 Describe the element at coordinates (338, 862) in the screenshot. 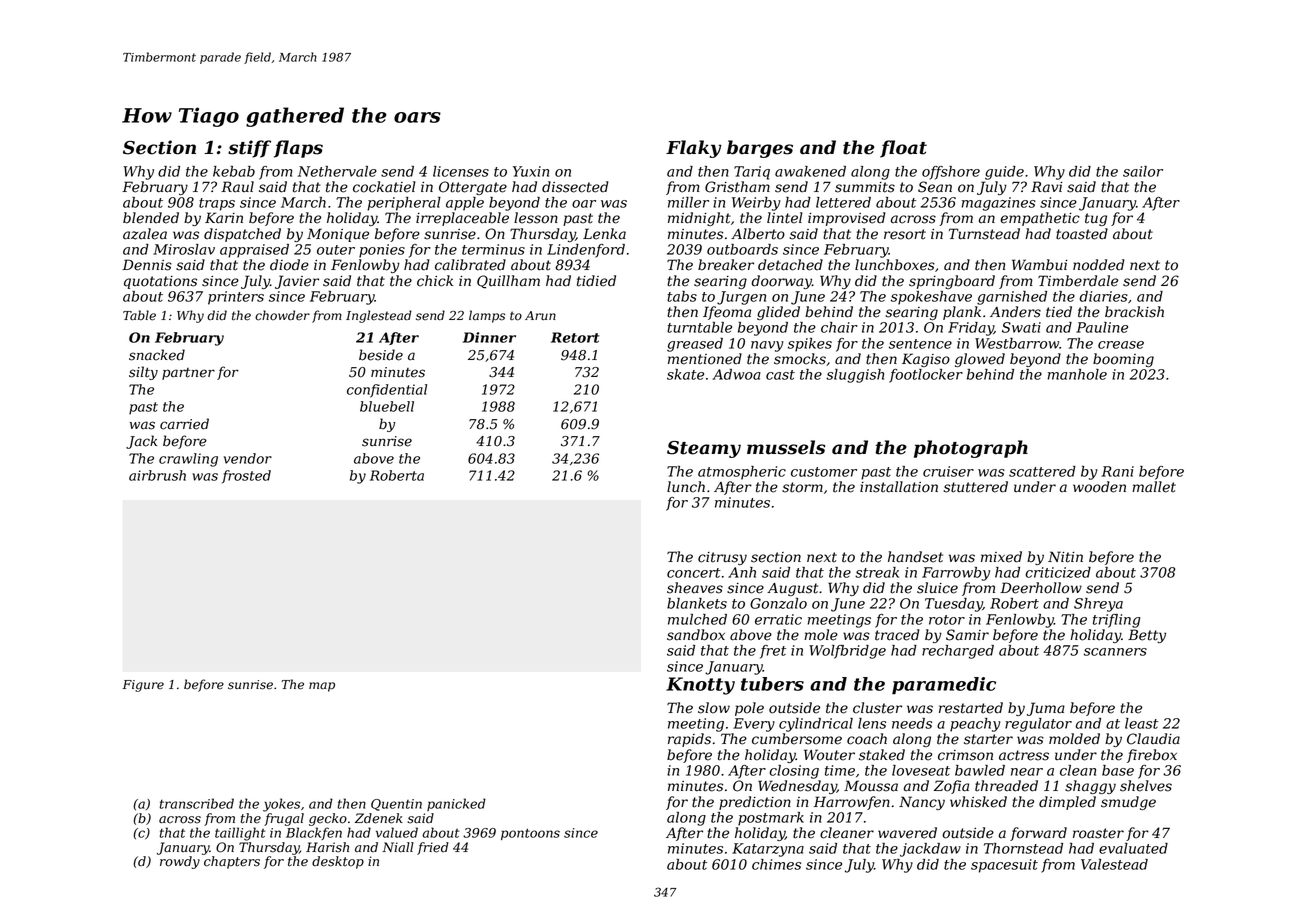

I see `desktop` at that location.
